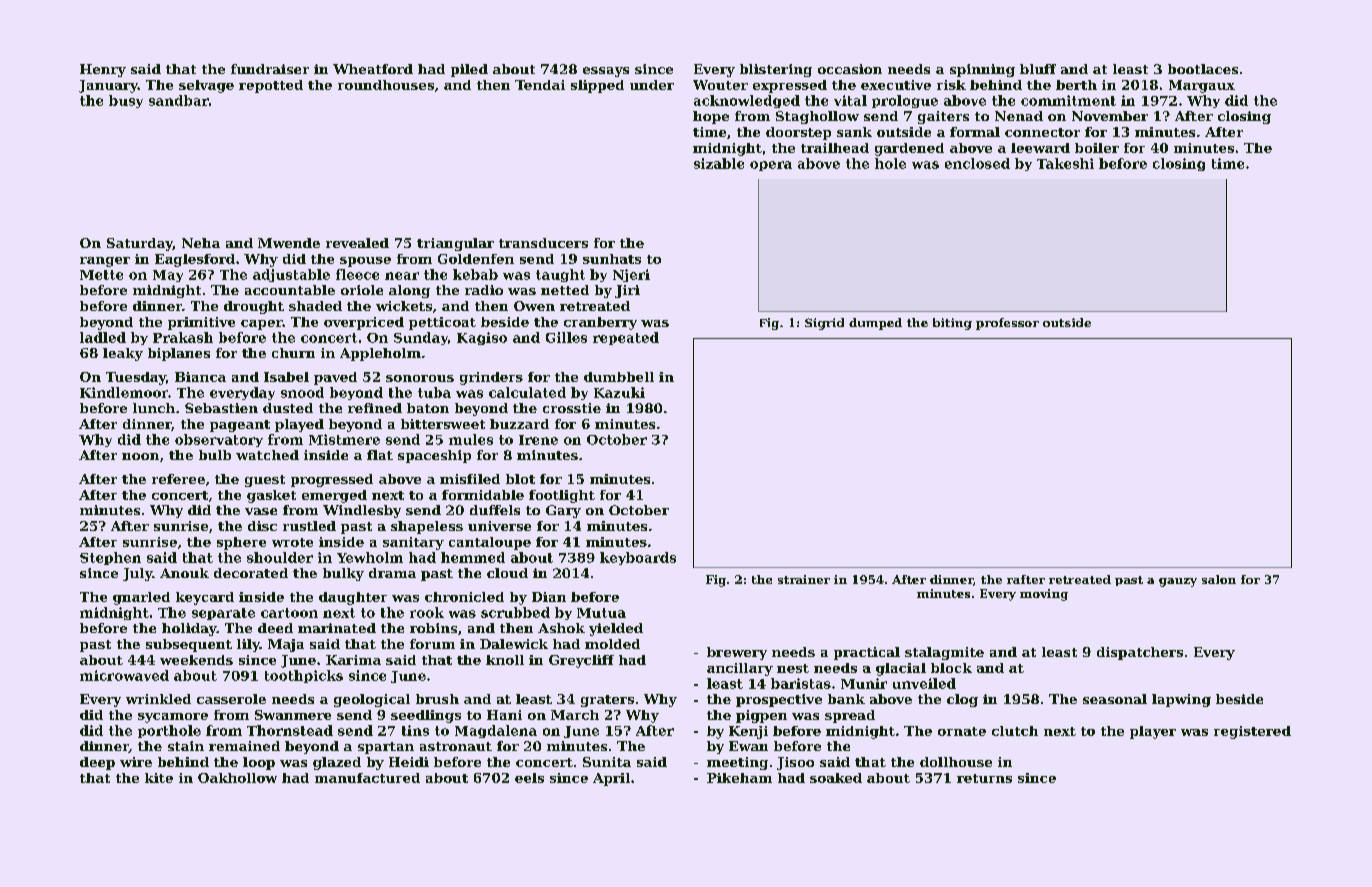  What do you see at coordinates (776, 70) in the screenshot?
I see `blistering` at bounding box center [776, 70].
